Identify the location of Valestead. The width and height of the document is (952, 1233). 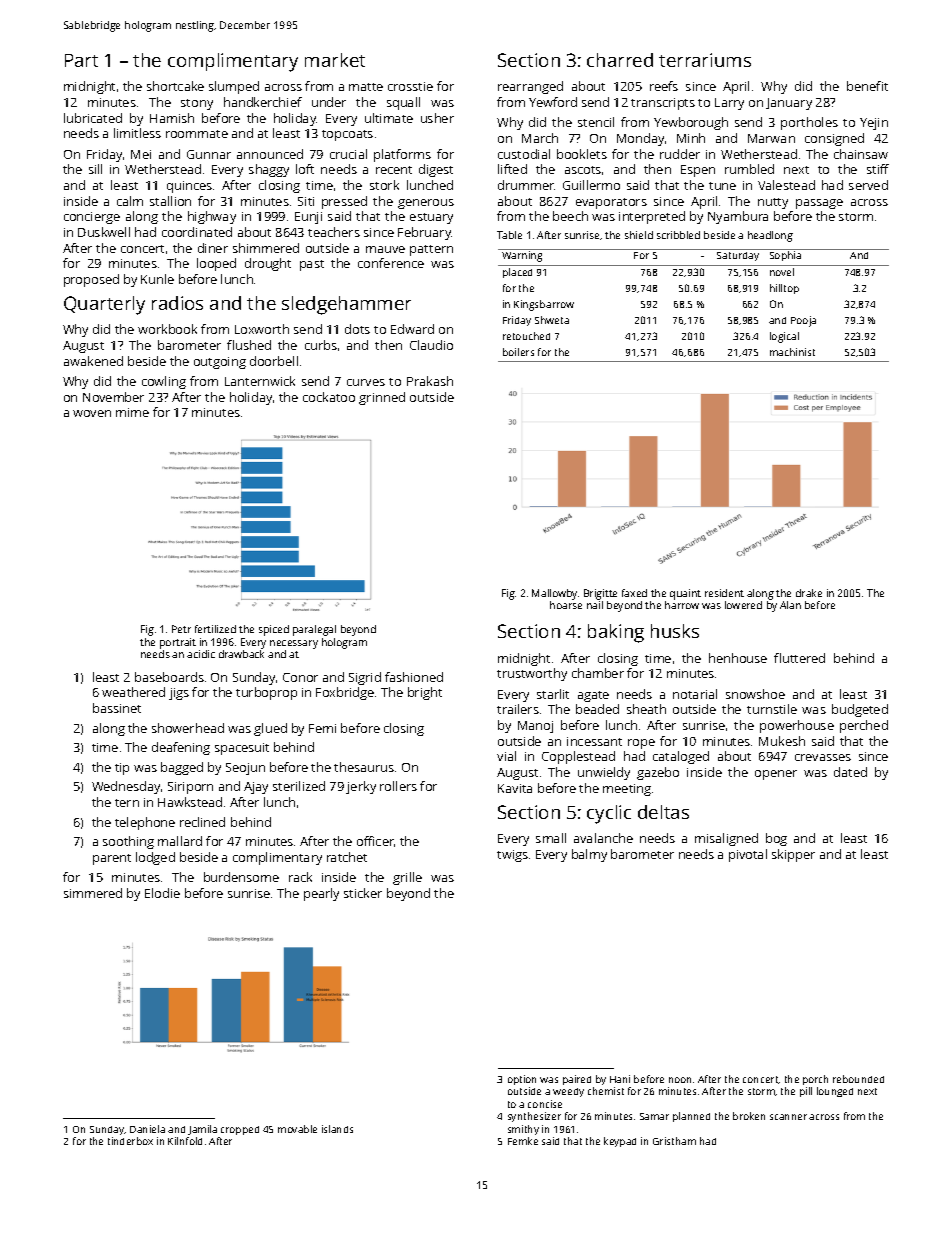
(786, 185).
